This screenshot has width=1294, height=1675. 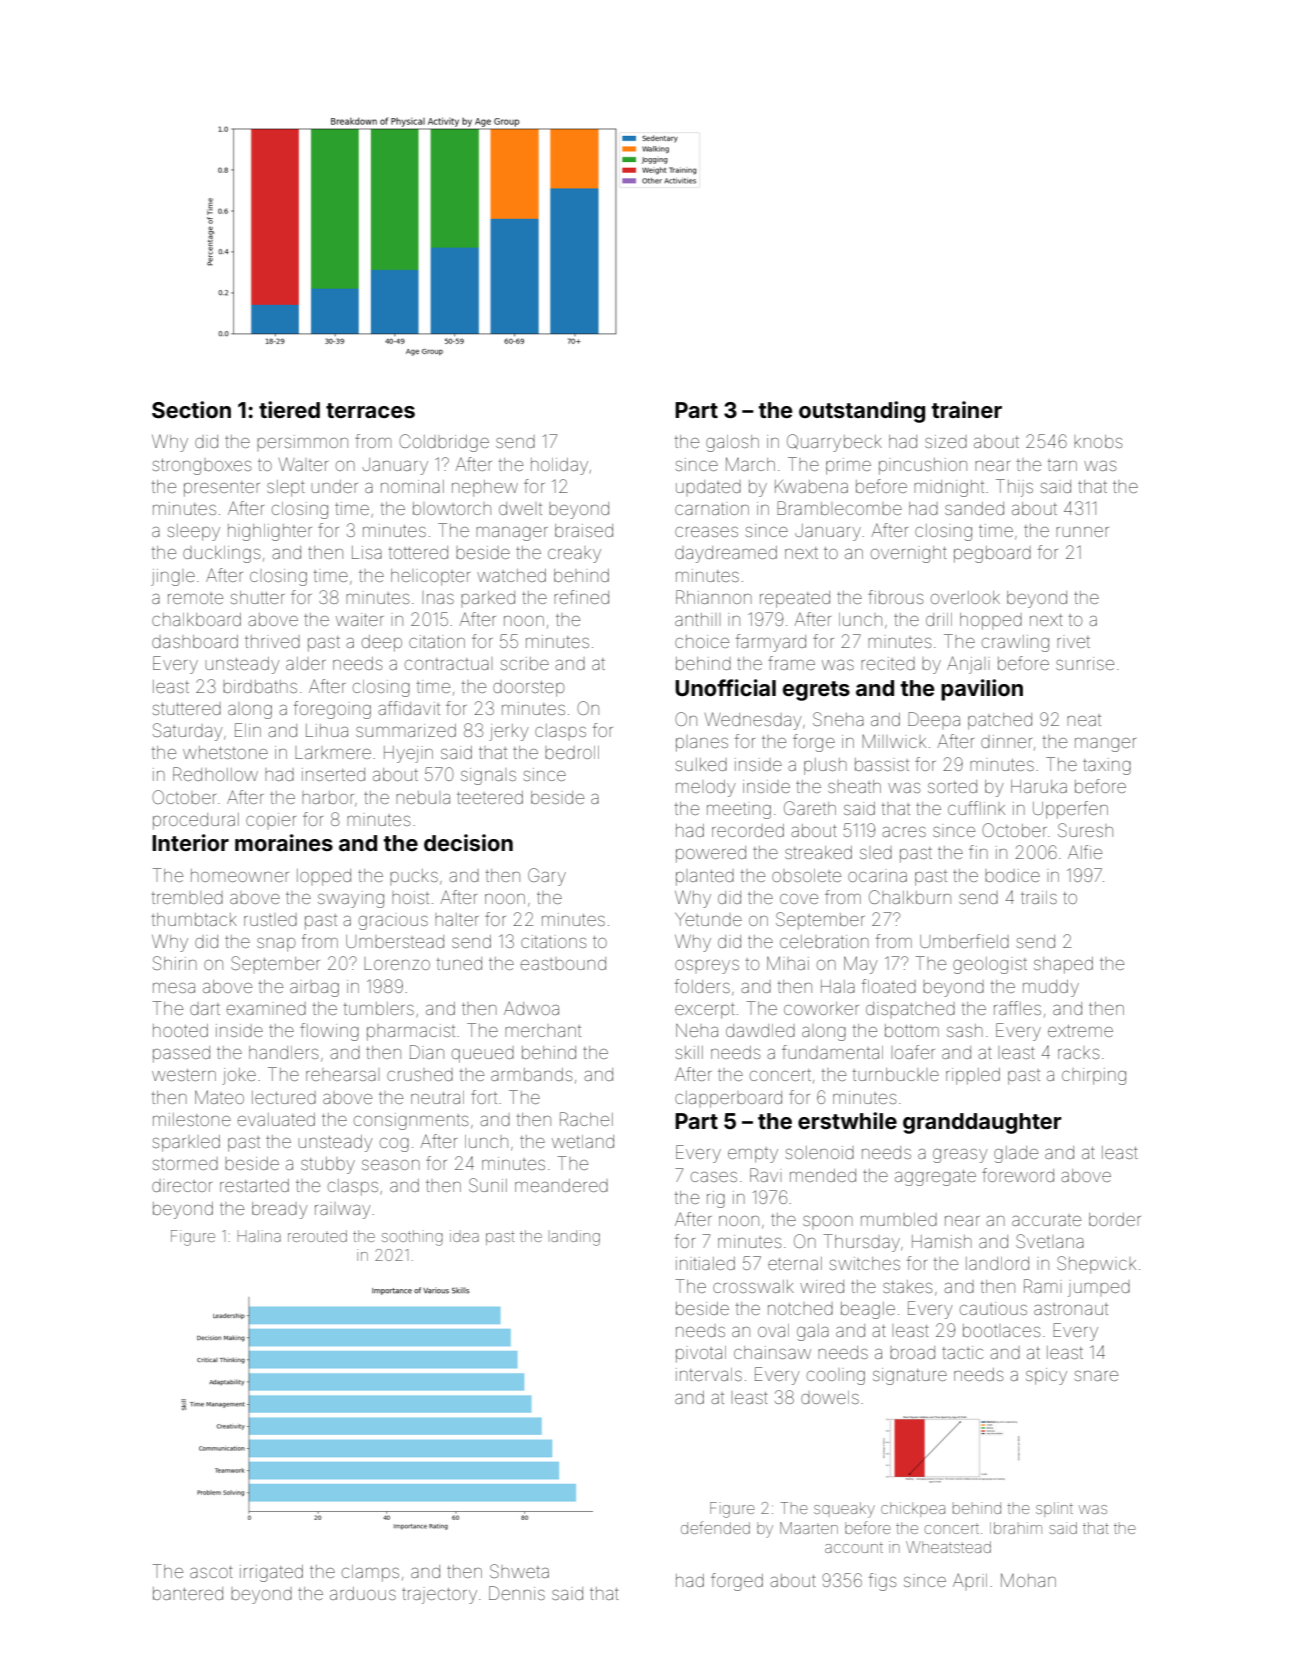 I want to click on chirping, so click(x=1094, y=1076).
